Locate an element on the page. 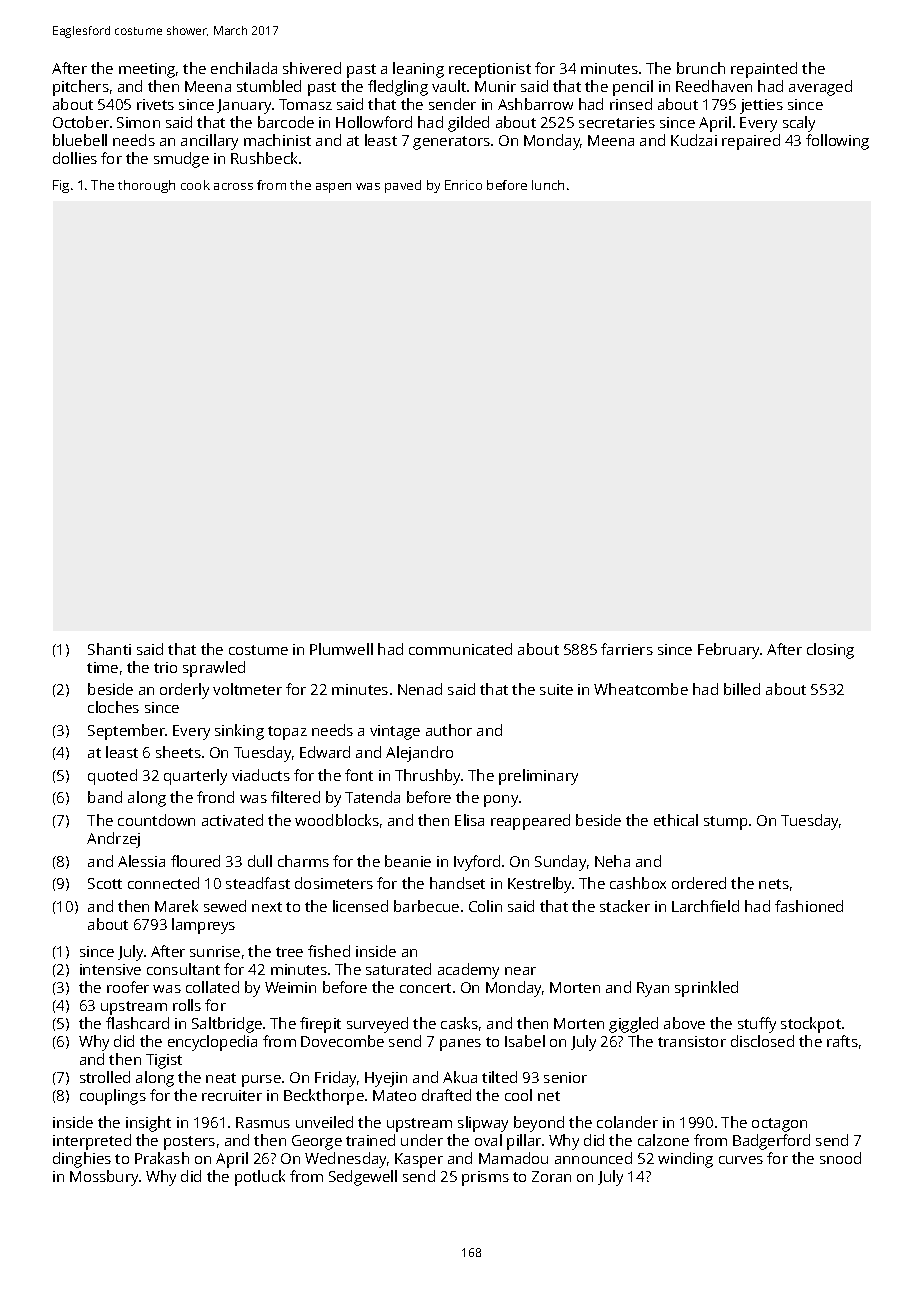 Image resolution: width=924 pixels, height=1308 pixels. farriers is located at coordinates (627, 649).
